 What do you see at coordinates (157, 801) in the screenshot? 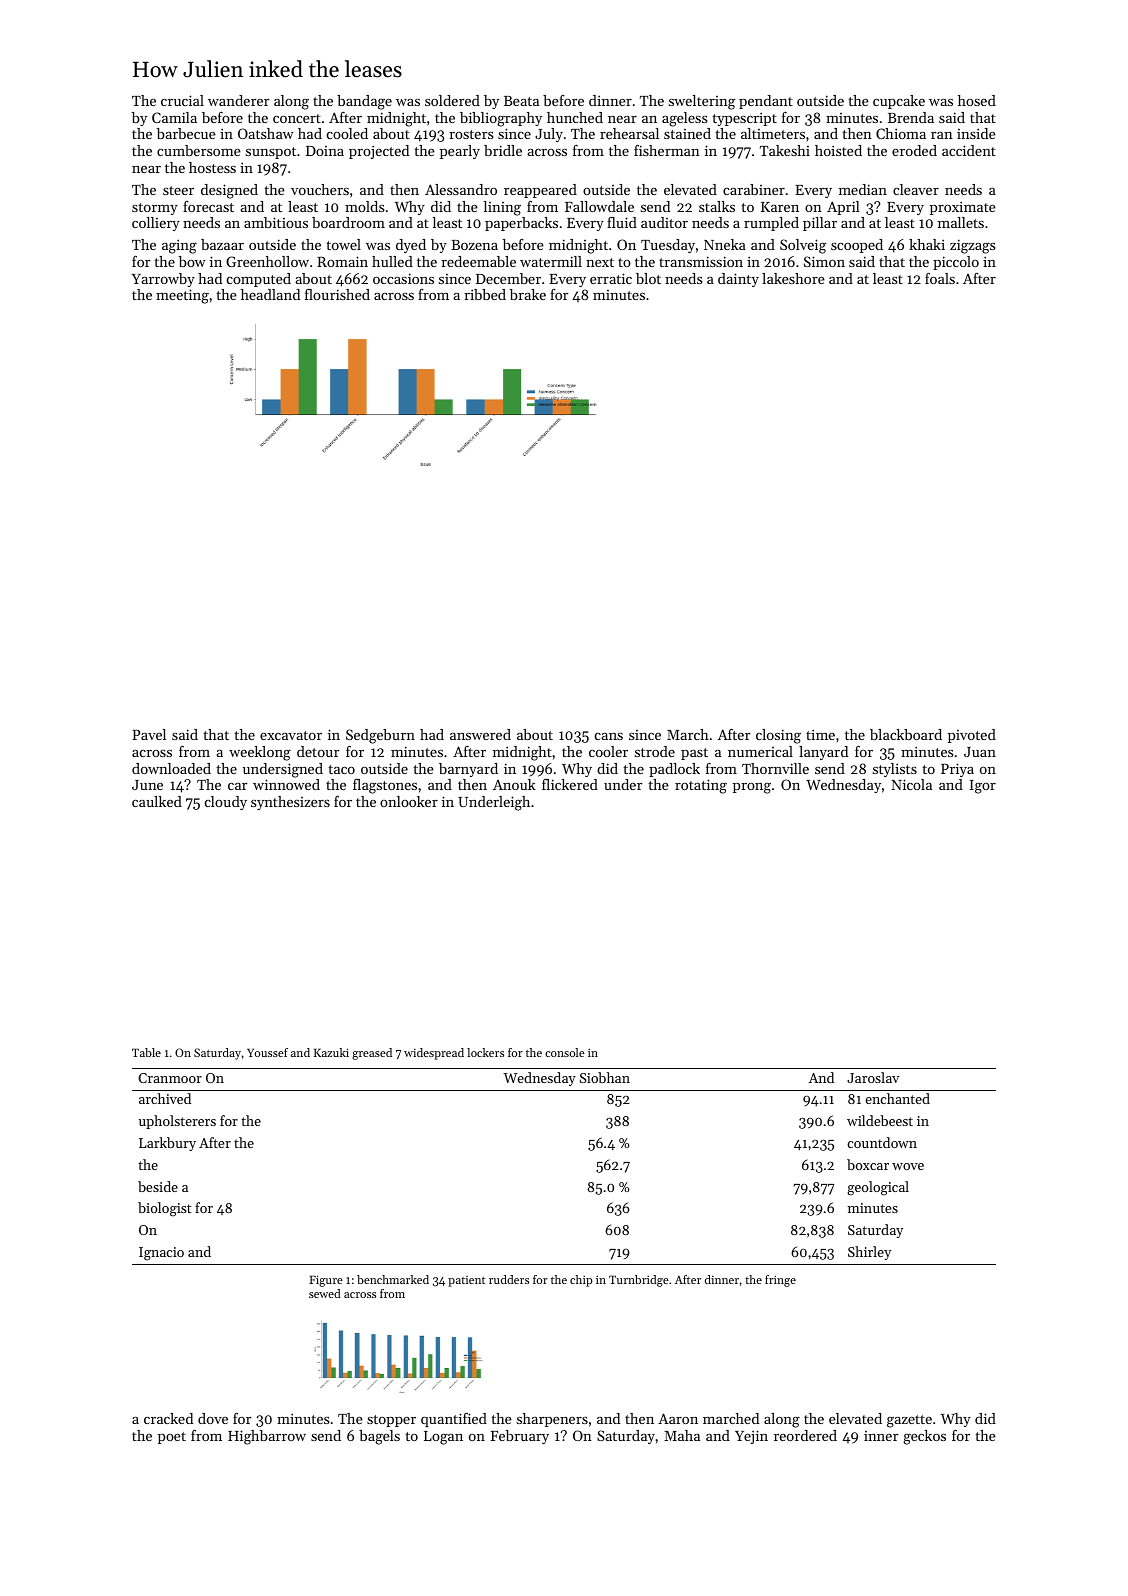
I see `caulked` at bounding box center [157, 801].
